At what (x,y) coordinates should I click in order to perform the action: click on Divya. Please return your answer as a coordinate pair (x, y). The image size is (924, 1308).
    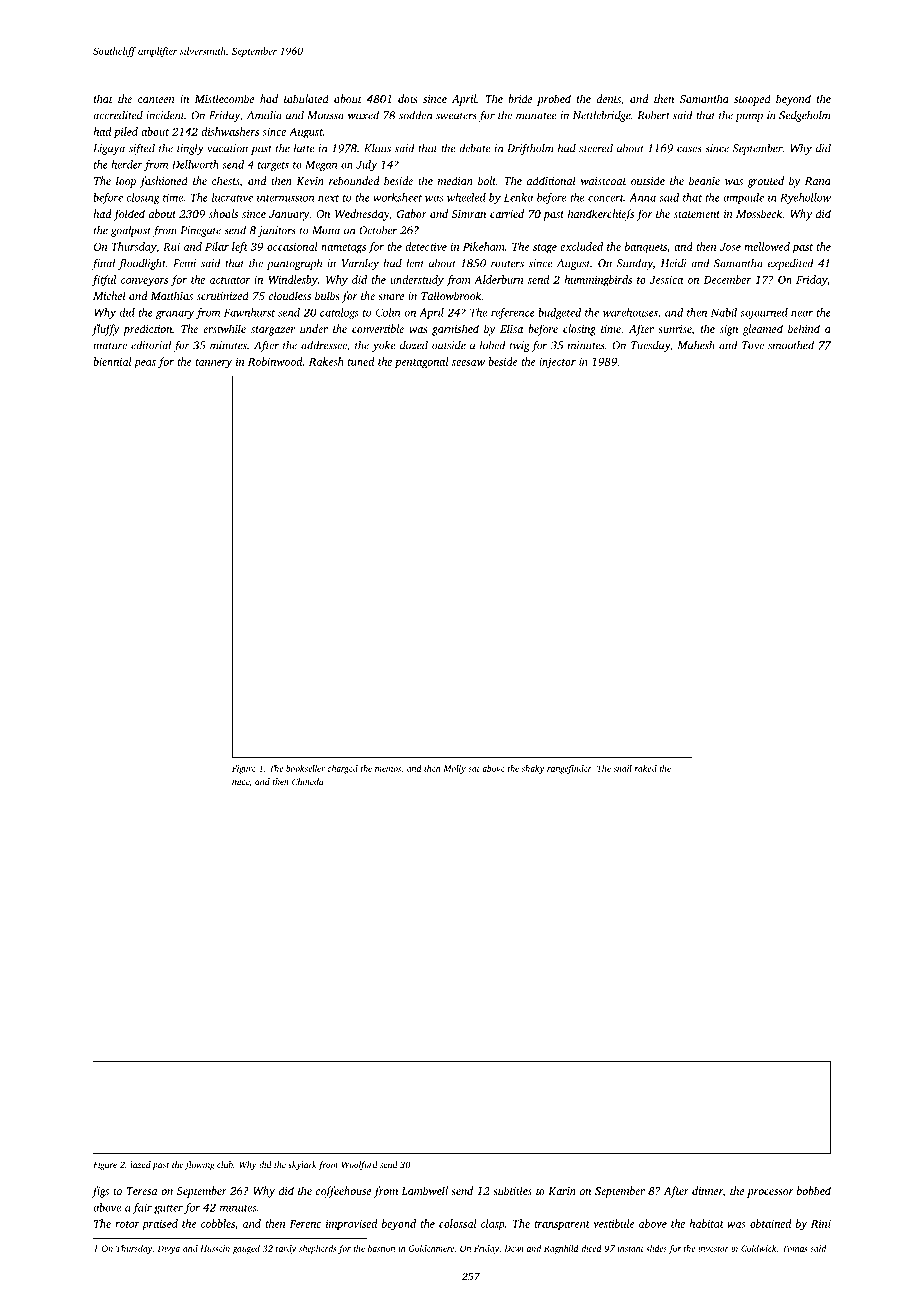
    Looking at the image, I should click on (169, 1249).
